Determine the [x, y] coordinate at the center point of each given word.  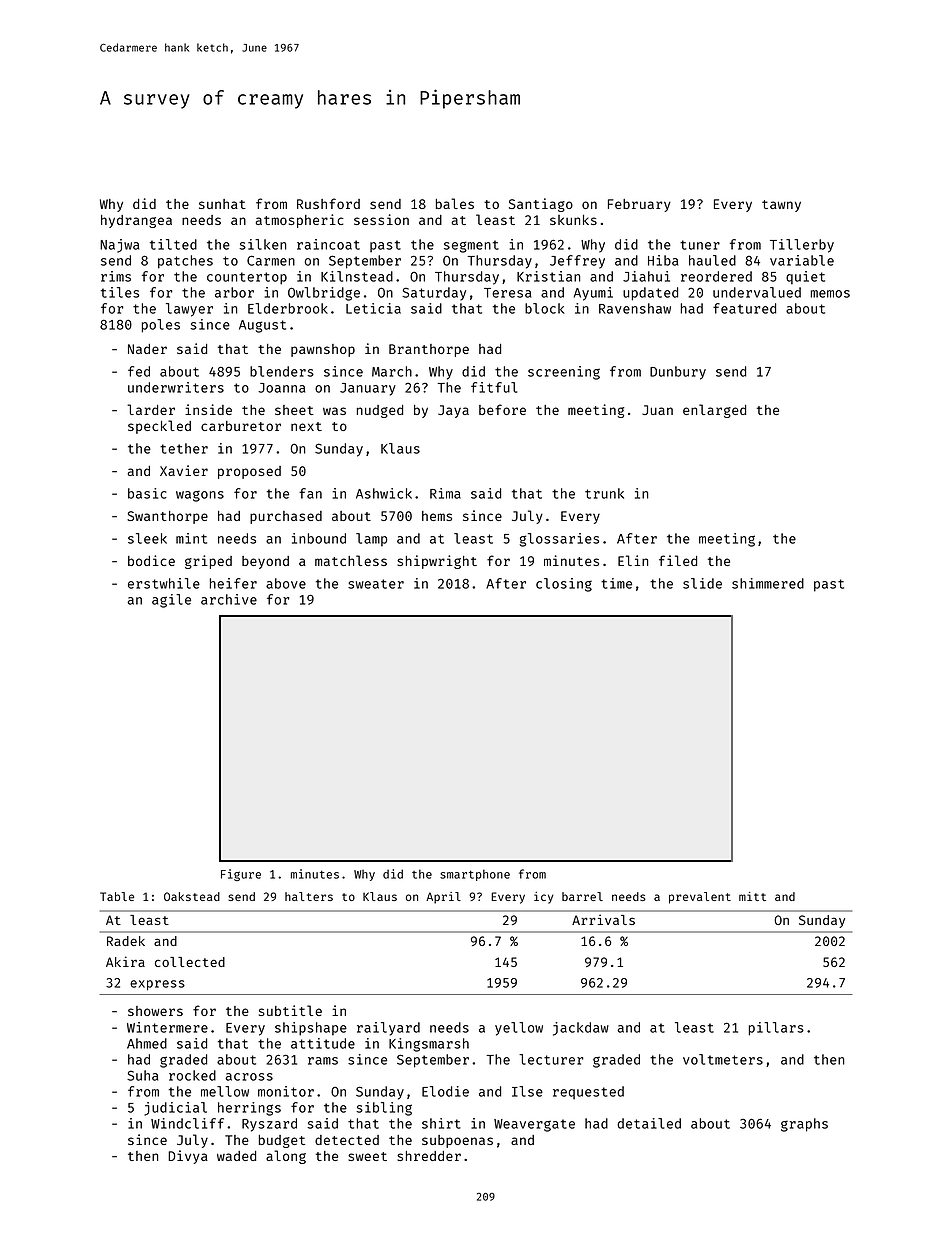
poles [161, 326]
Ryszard [269, 1125]
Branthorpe [429, 350]
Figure [241, 875]
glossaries [559, 540]
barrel [582, 896]
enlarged [714, 411]
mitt [752, 896]
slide [702, 583]
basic [147, 493]
